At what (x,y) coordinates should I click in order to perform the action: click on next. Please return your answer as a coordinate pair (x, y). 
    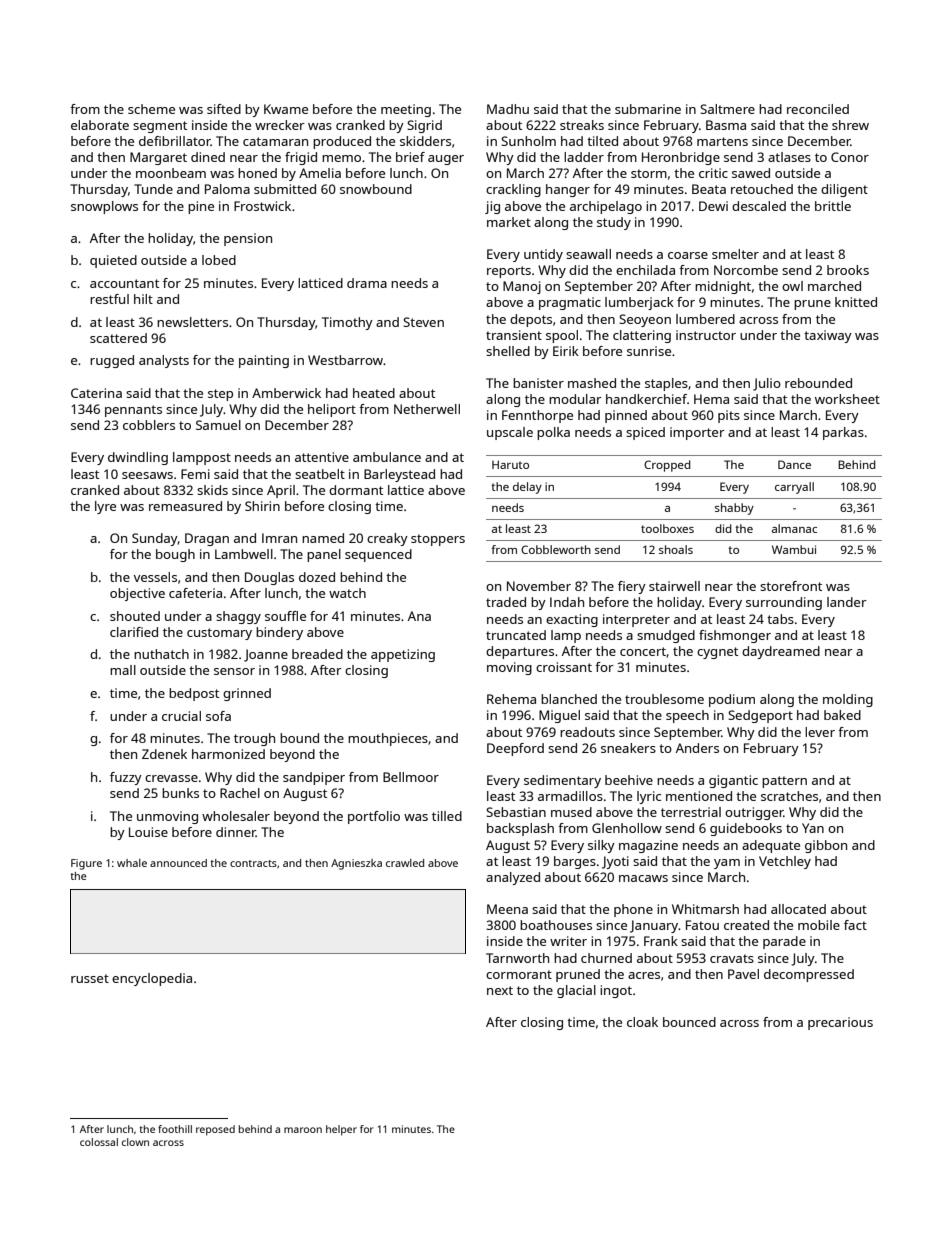
    Looking at the image, I should click on (500, 990).
